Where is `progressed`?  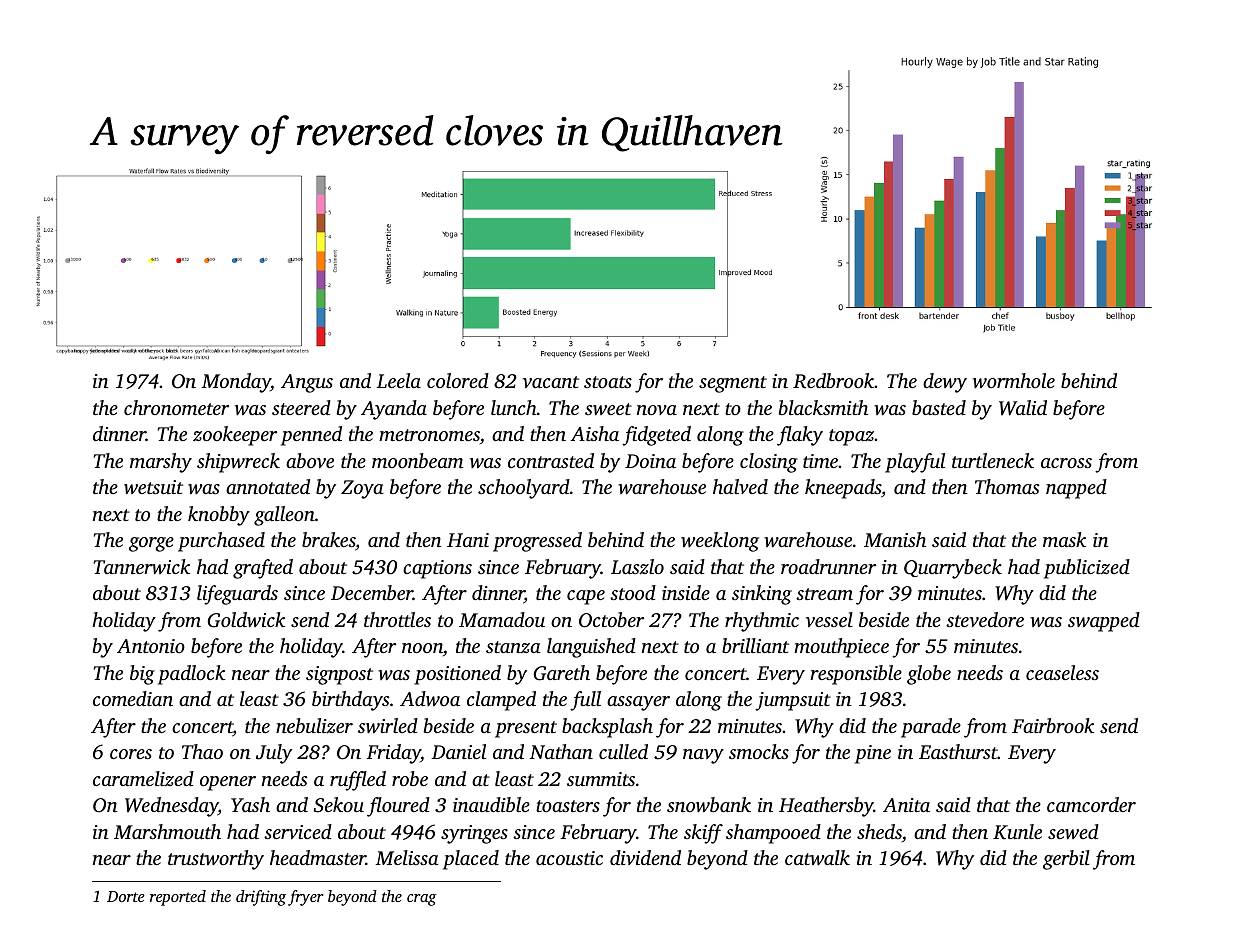
progressed is located at coordinates (537, 542).
